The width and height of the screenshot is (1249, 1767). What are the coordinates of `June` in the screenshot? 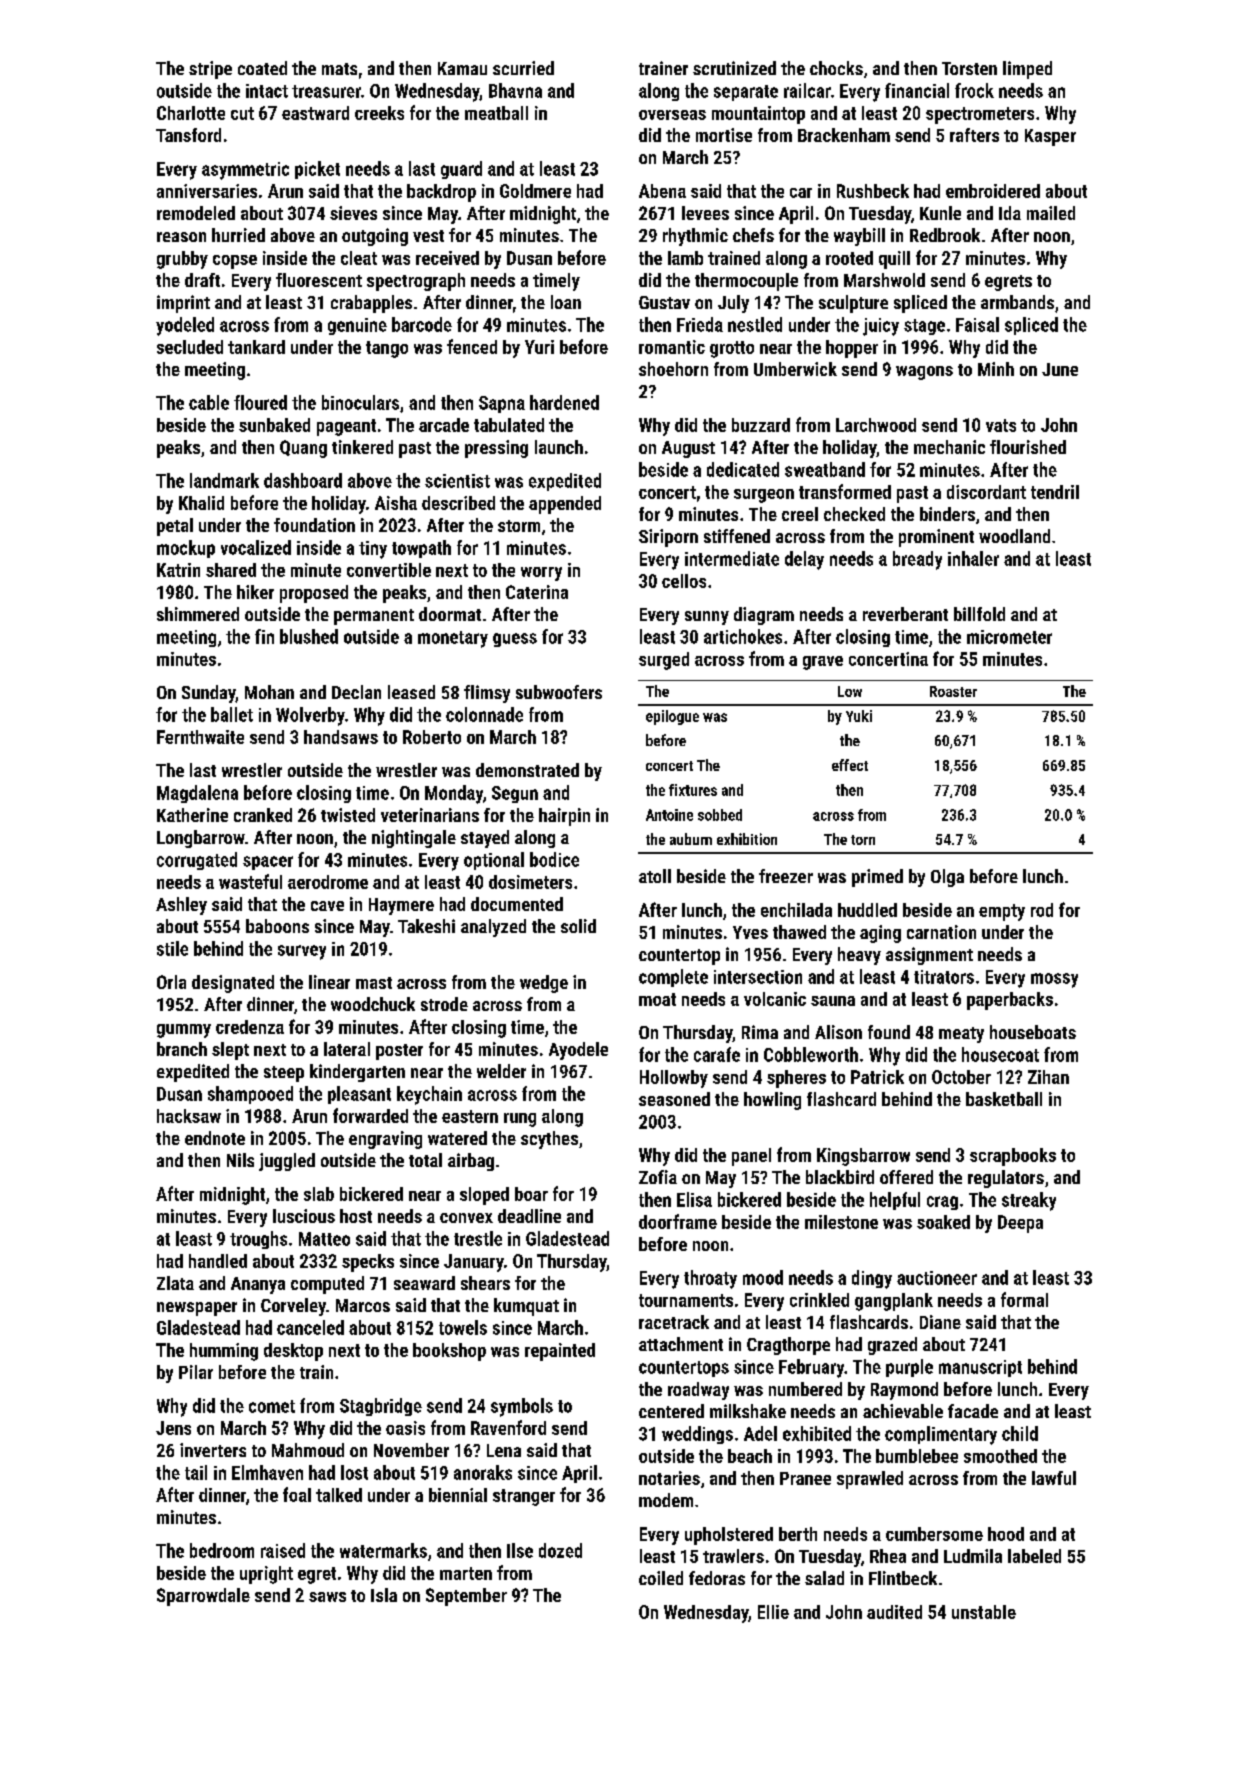 It's located at (1060, 369).
